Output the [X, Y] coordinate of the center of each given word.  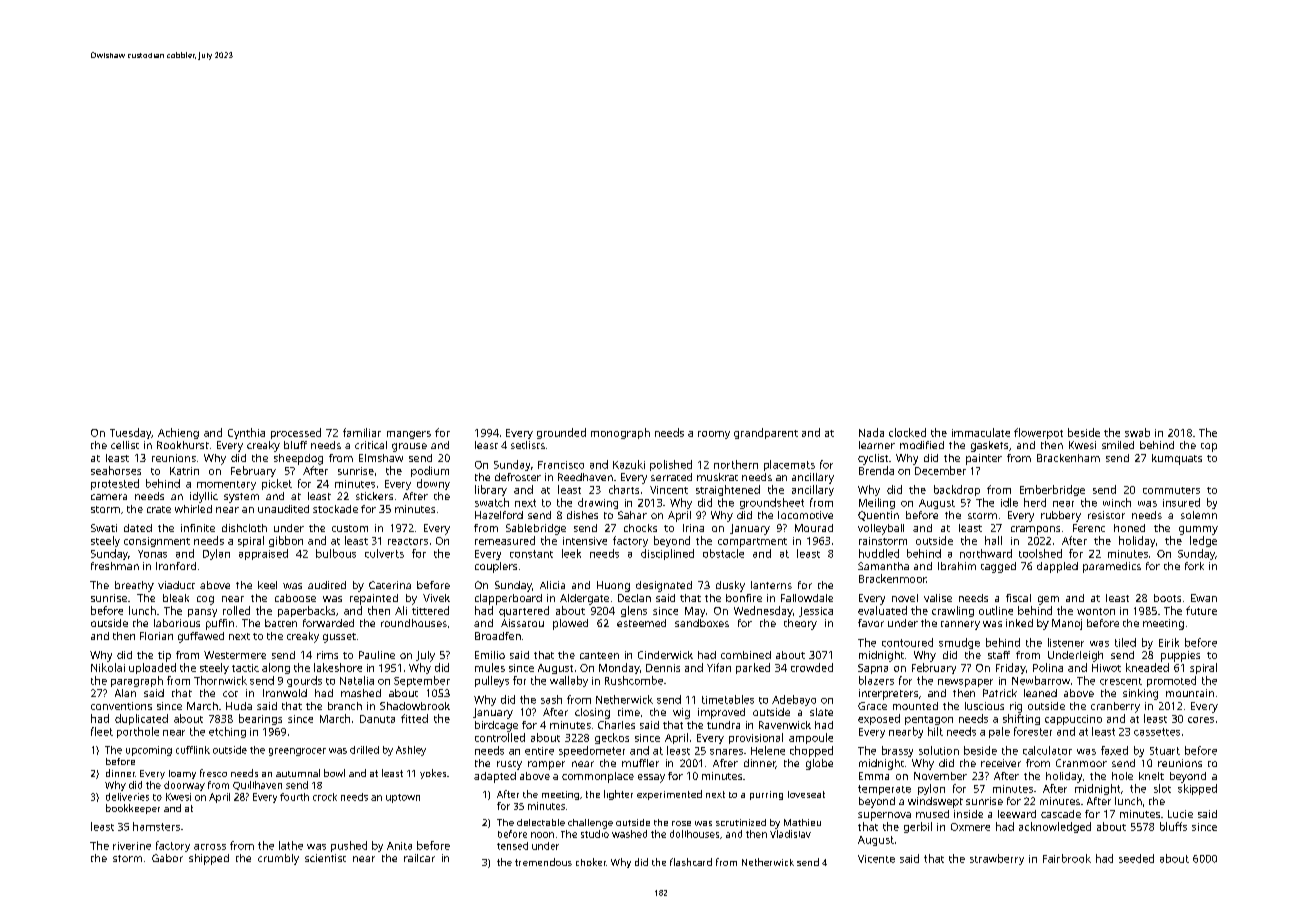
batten [281, 623]
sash [551, 699]
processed [296, 433]
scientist [325, 858]
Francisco [561, 465]
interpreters [888, 694]
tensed [512, 846]
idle [1009, 502]
